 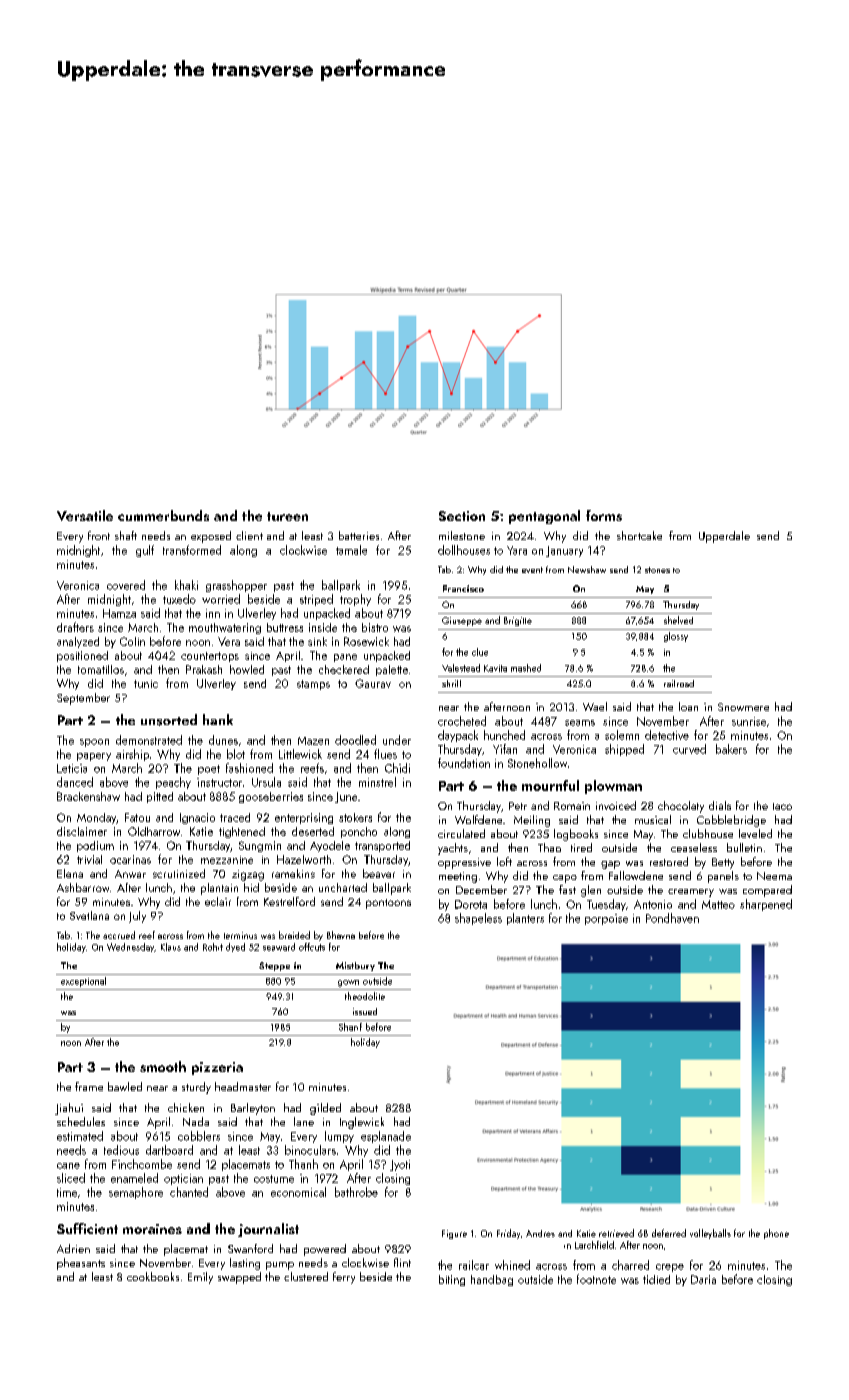 What do you see at coordinates (462, 516) in the image?
I see `Section` at bounding box center [462, 516].
